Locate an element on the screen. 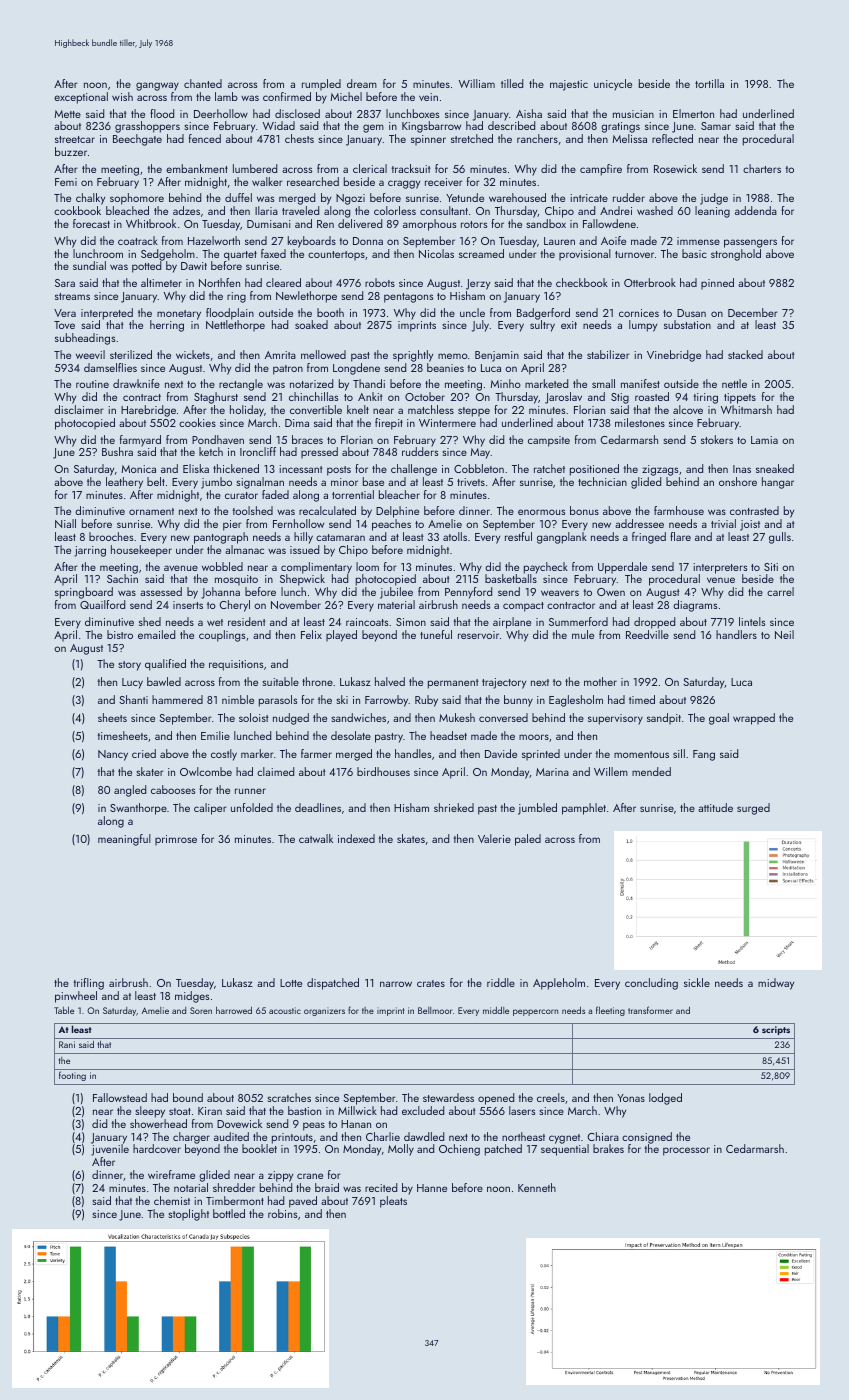 This screenshot has height=1400, width=849. zigzags is located at coordinates (660, 470).
